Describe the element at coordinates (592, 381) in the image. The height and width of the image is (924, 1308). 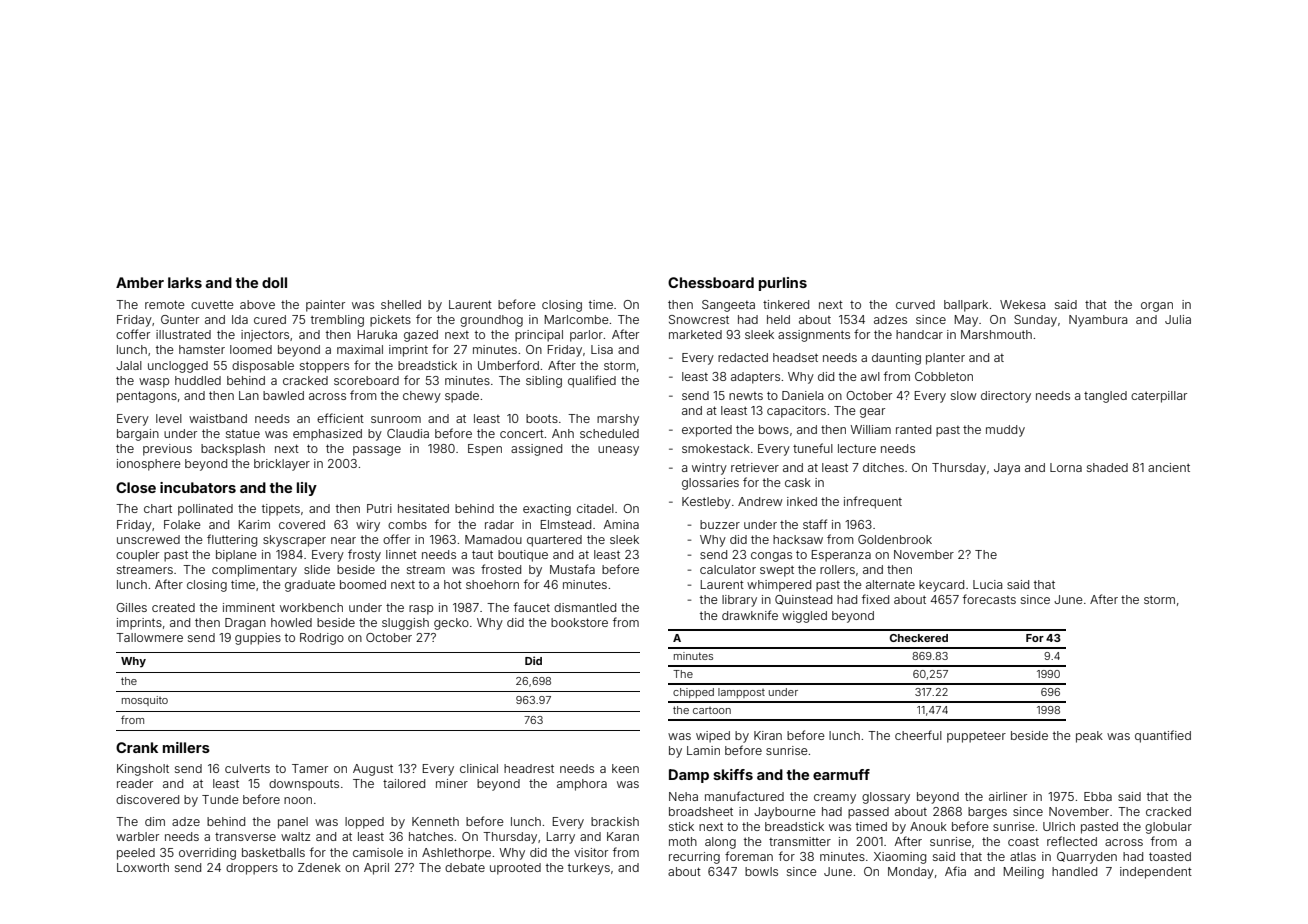
I see `qualified` at that location.
